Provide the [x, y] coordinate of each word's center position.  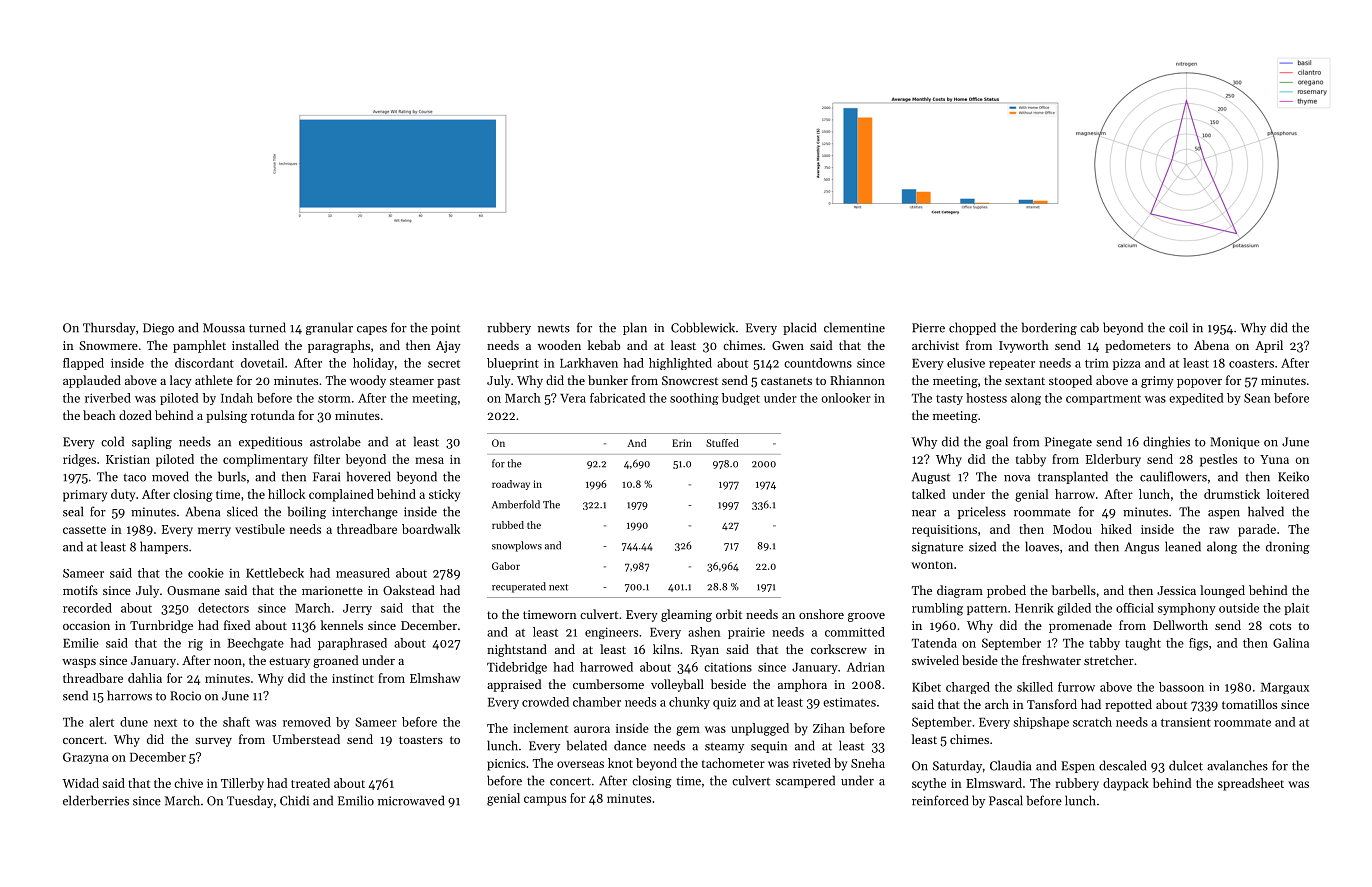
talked [928, 494]
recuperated [519, 587]
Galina [1291, 643]
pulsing [226, 416]
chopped [972, 328]
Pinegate [1068, 443]
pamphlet [199, 346]
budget [741, 399]
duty [123, 495]
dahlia [145, 678]
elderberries [96, 800]
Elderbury [1113, 460]
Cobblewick [703, 327]
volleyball [677, 685]
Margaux [1285, 688]
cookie [206, 573]
